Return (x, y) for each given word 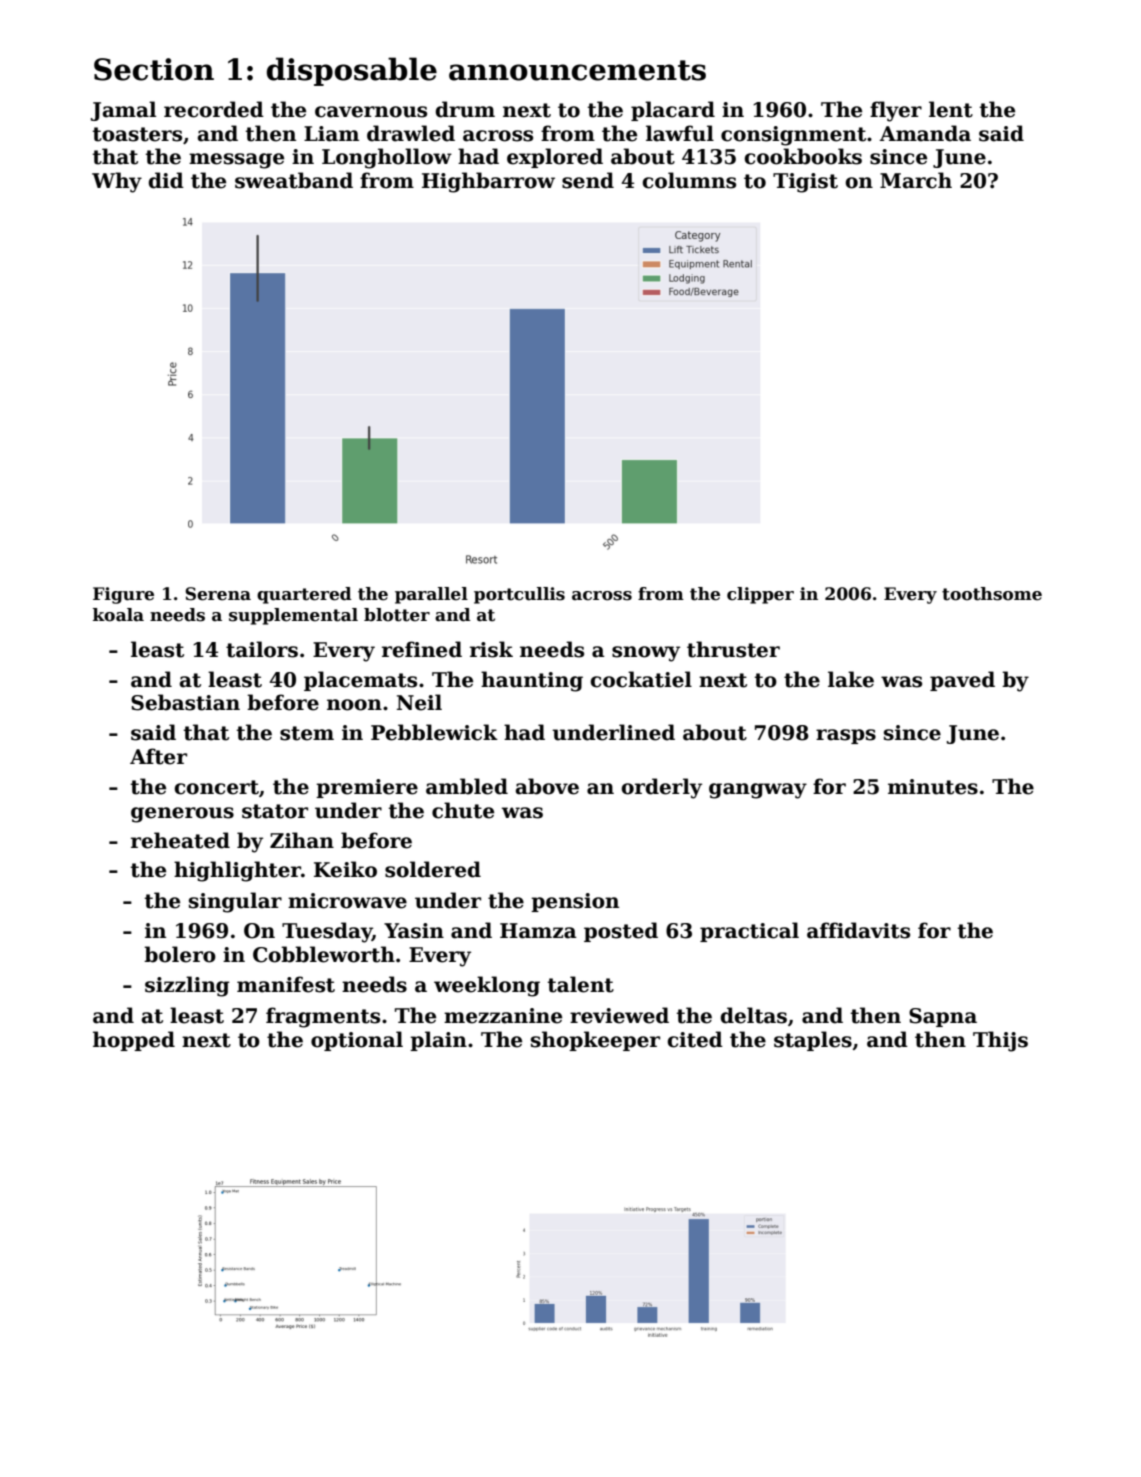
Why (117, 182)
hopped (134, 1041)
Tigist (805, 183)
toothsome (992, 594)
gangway (758, 791)
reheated (180, 840)
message (236, 161)
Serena (218, 594)
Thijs (1000, 1041)
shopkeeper (595, 1041)
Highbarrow (488, 182)
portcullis (519, 595)
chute (463, 810)
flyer (896, 111)
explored (555, 158)
